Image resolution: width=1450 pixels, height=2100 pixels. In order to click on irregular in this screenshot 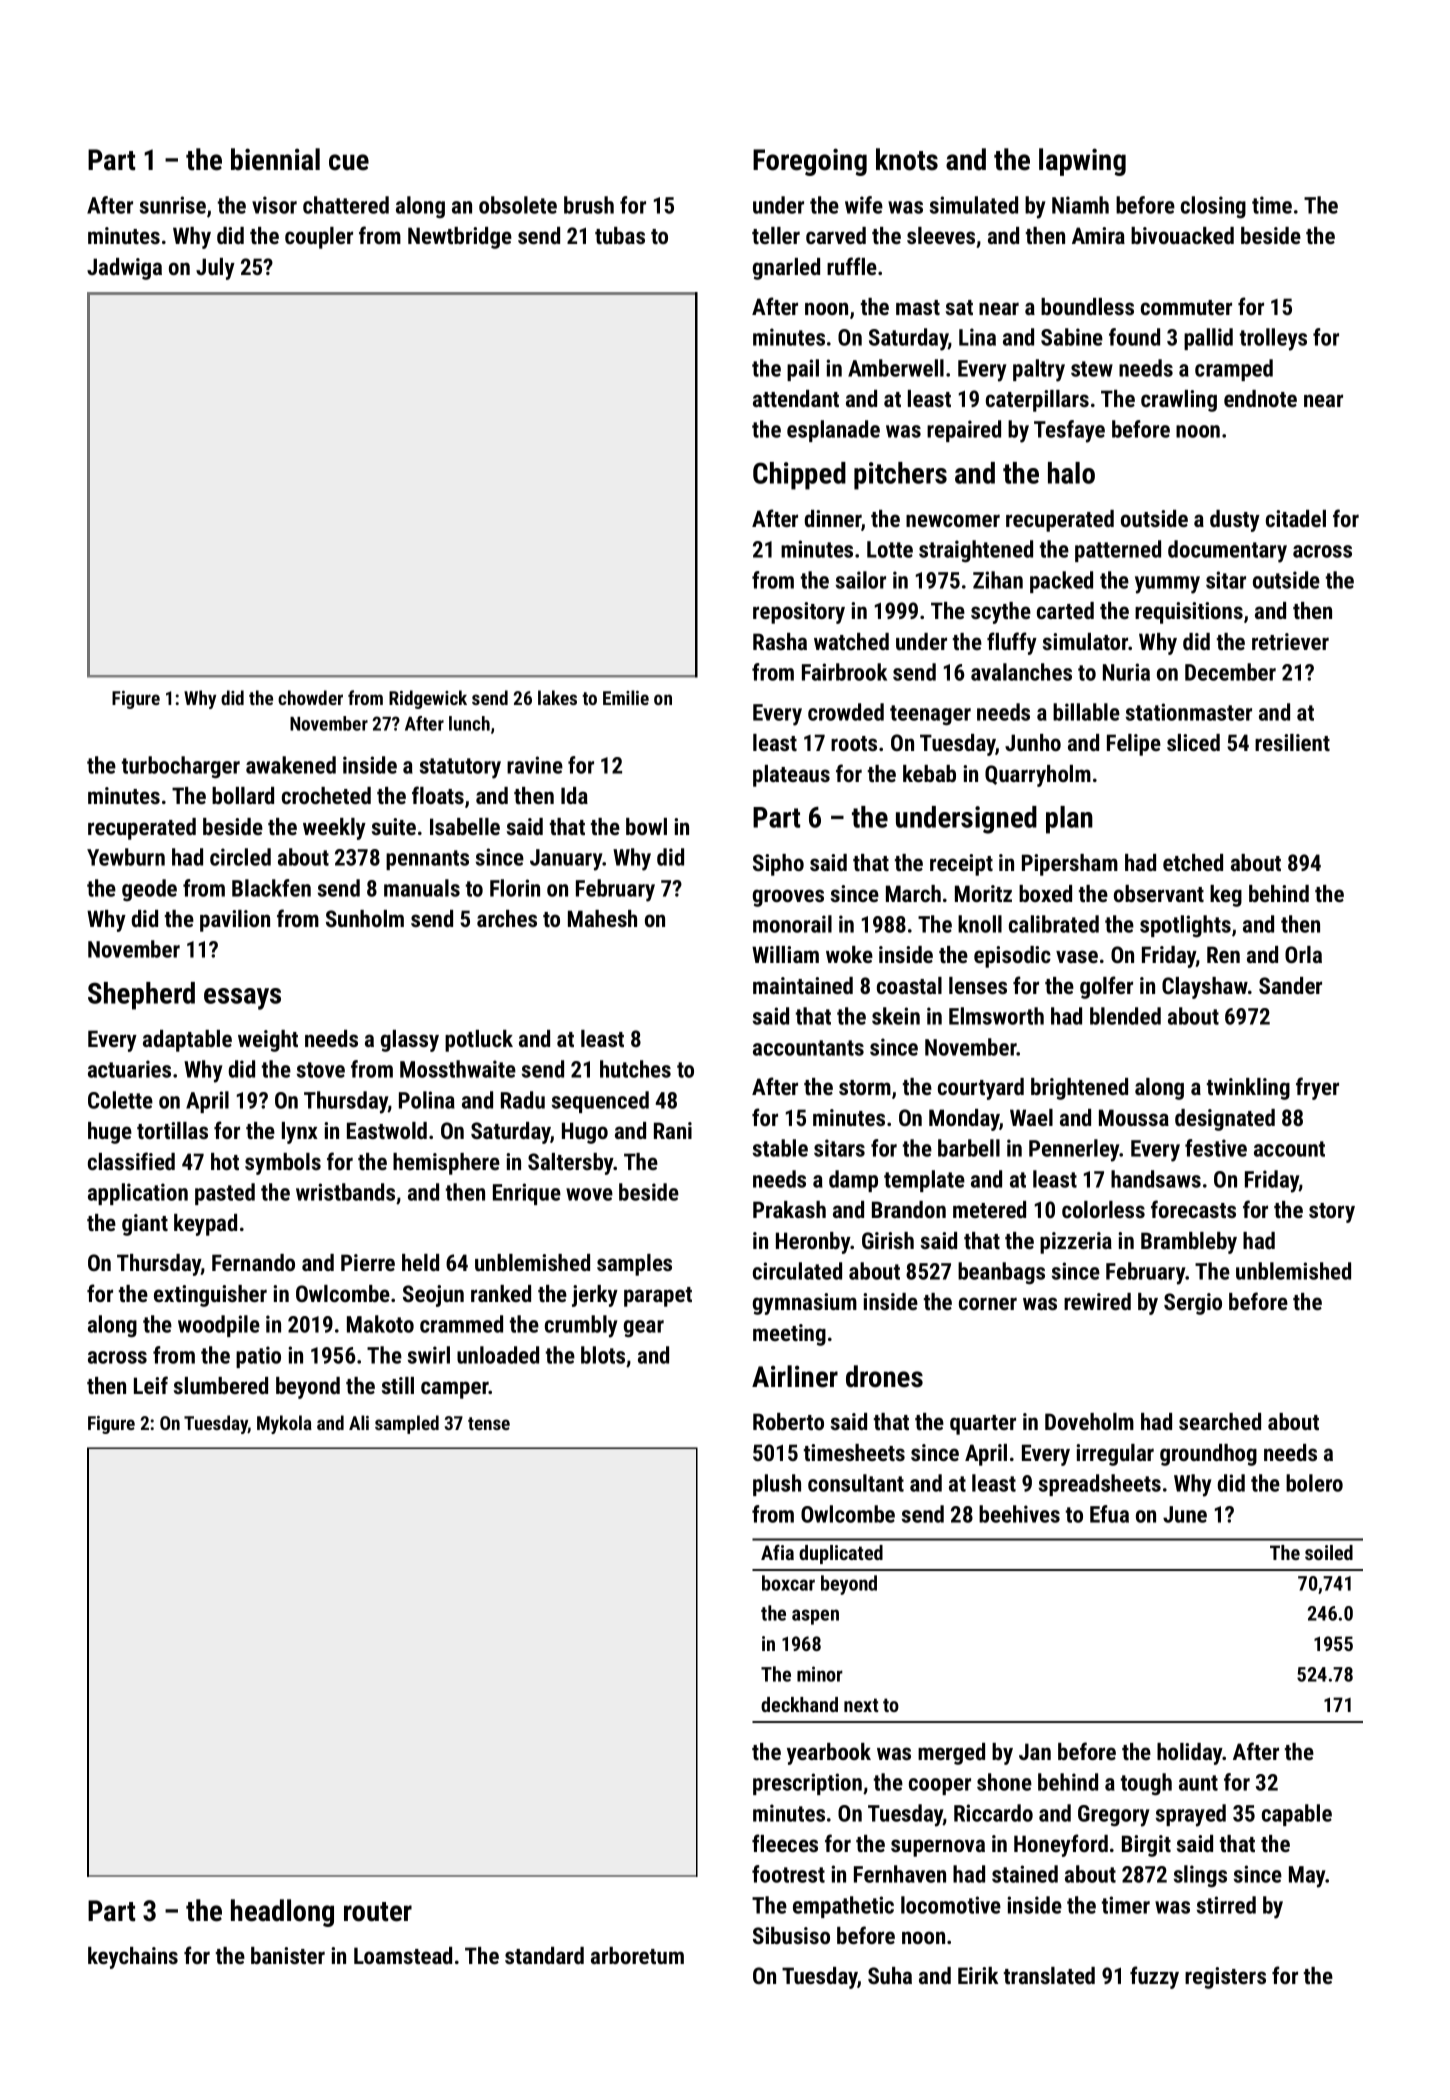, I will do `click(1115, 1455)`.
